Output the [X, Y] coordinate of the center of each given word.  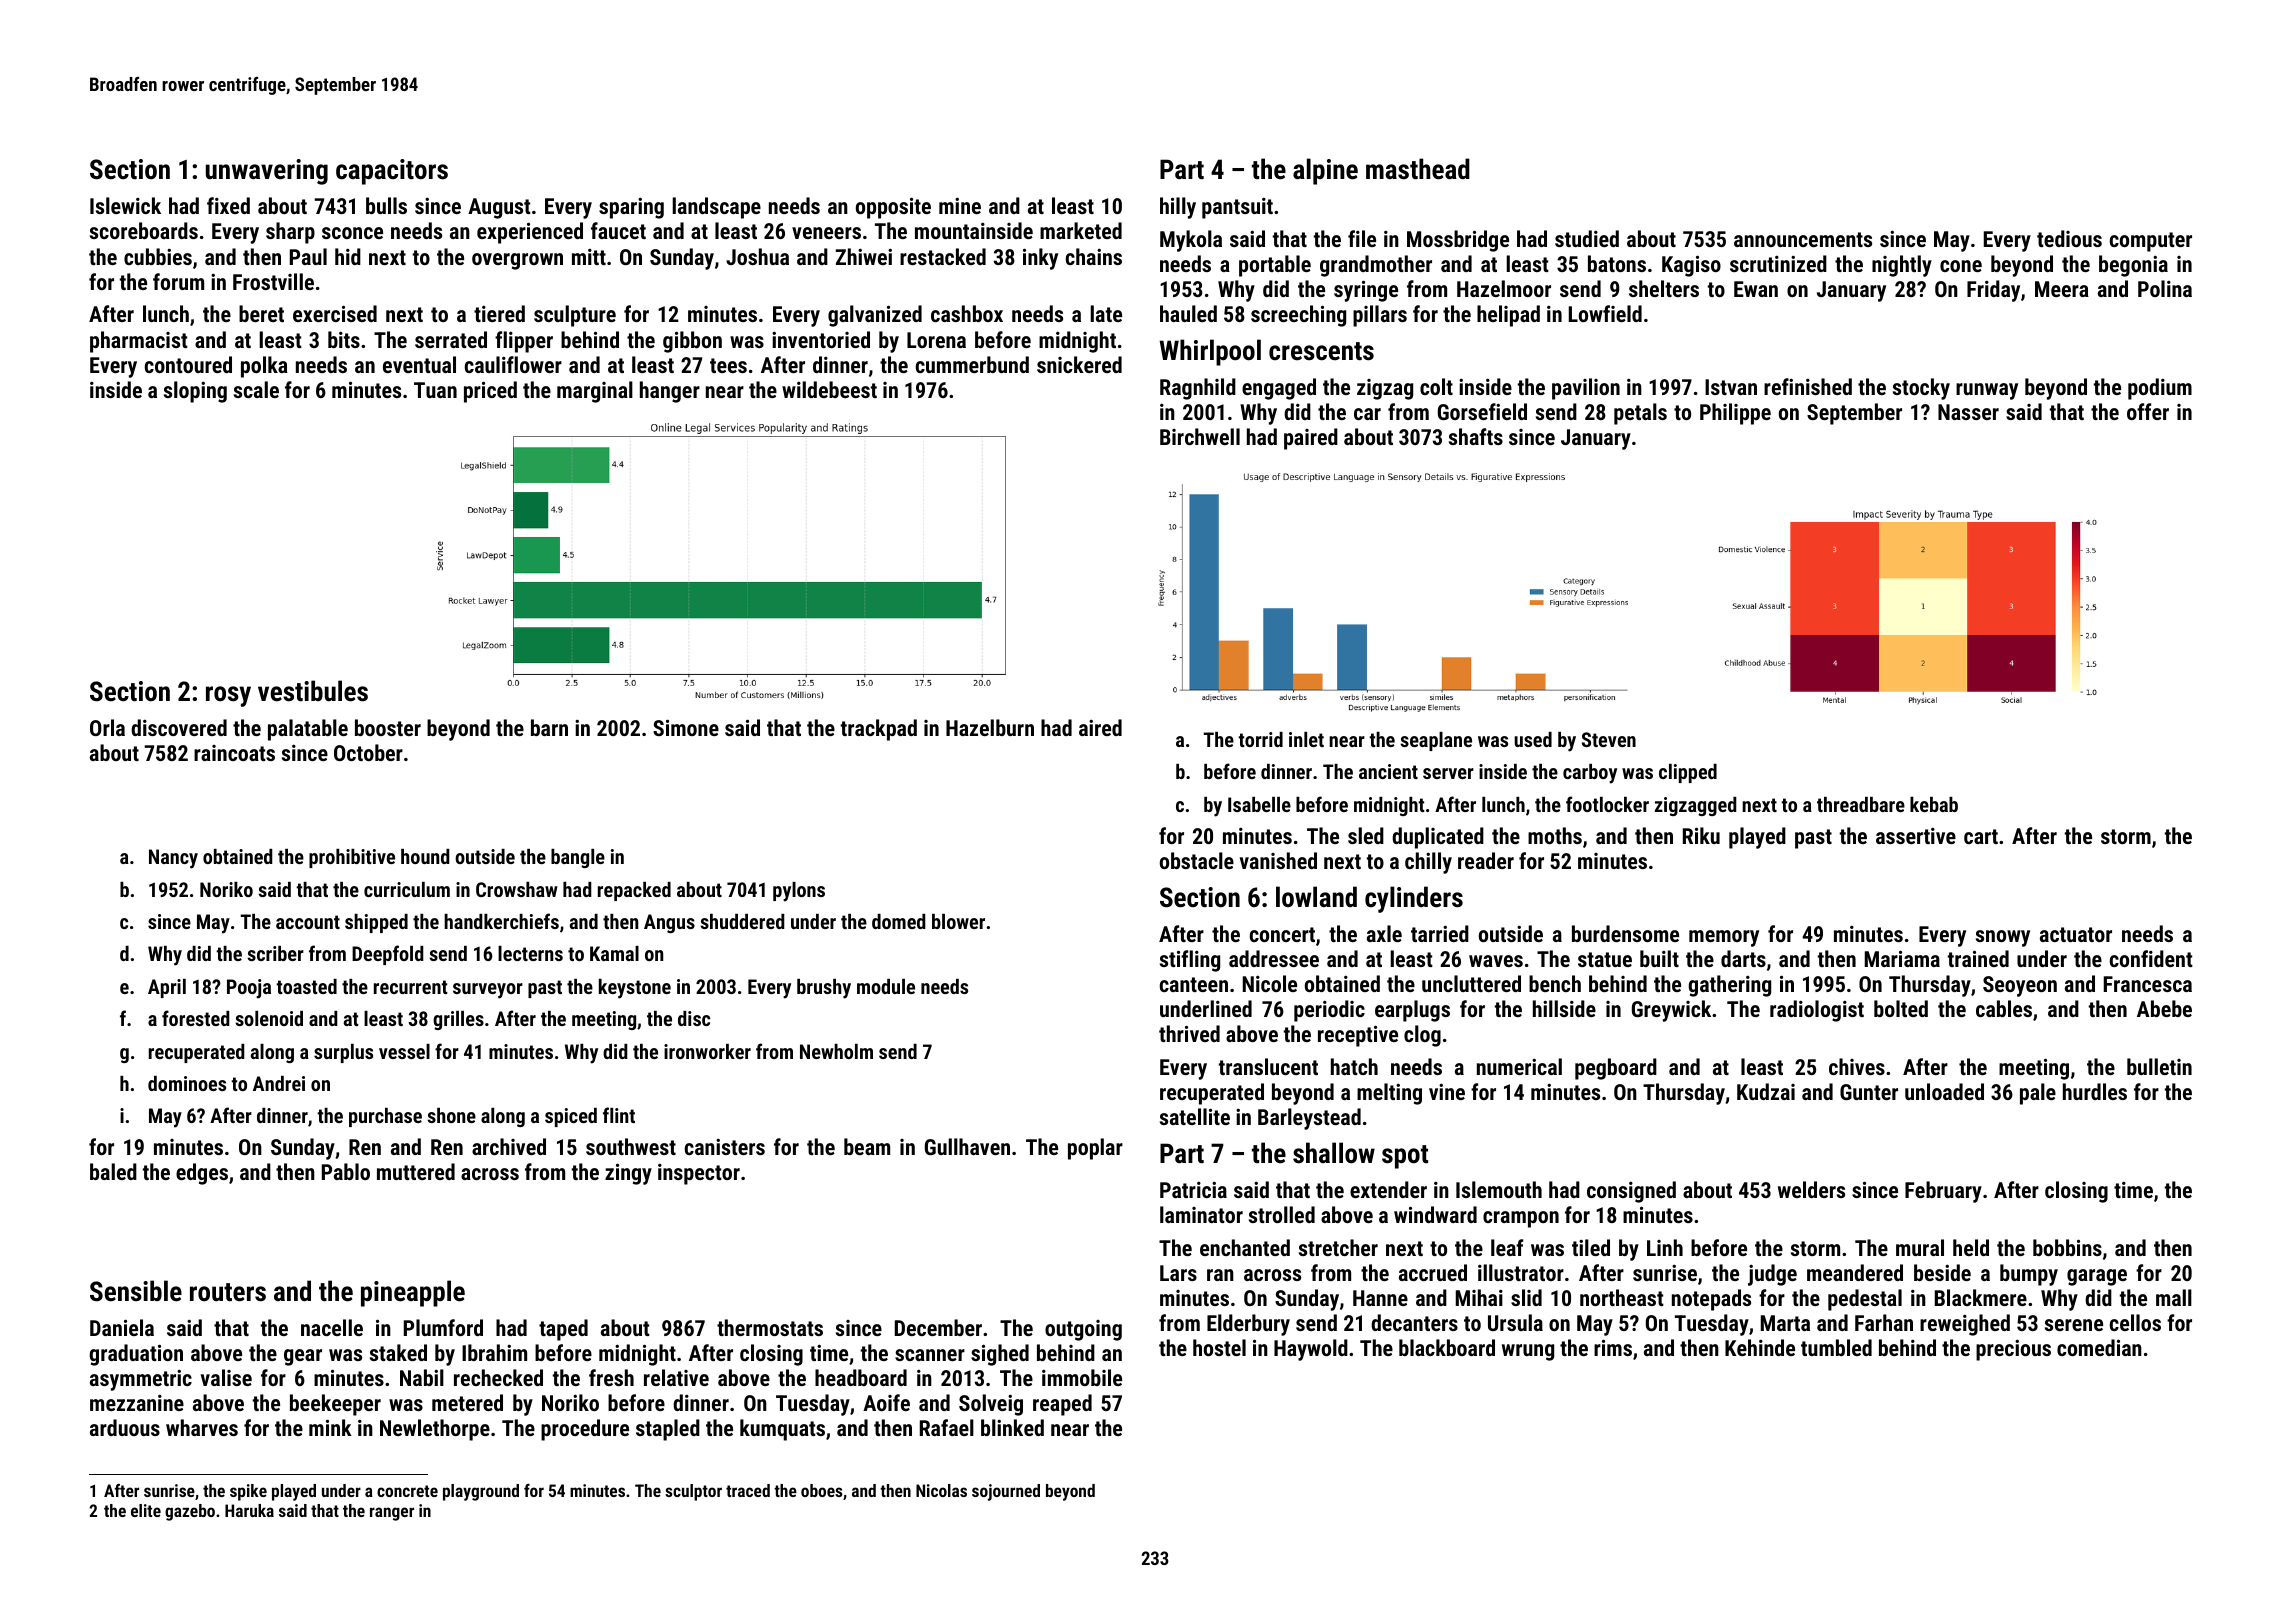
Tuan [435, 390]
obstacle [1197, 860]
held [1971, 1247]
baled [113, 1171]
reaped [1062, 1405]
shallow [1334, 1153]
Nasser [1968, 412]
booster [388, 727]
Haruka [249, 1510]
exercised [335, 313]
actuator [2076, 934]
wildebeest [829, 389]
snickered [1079, 364]
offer [2148, 411]
